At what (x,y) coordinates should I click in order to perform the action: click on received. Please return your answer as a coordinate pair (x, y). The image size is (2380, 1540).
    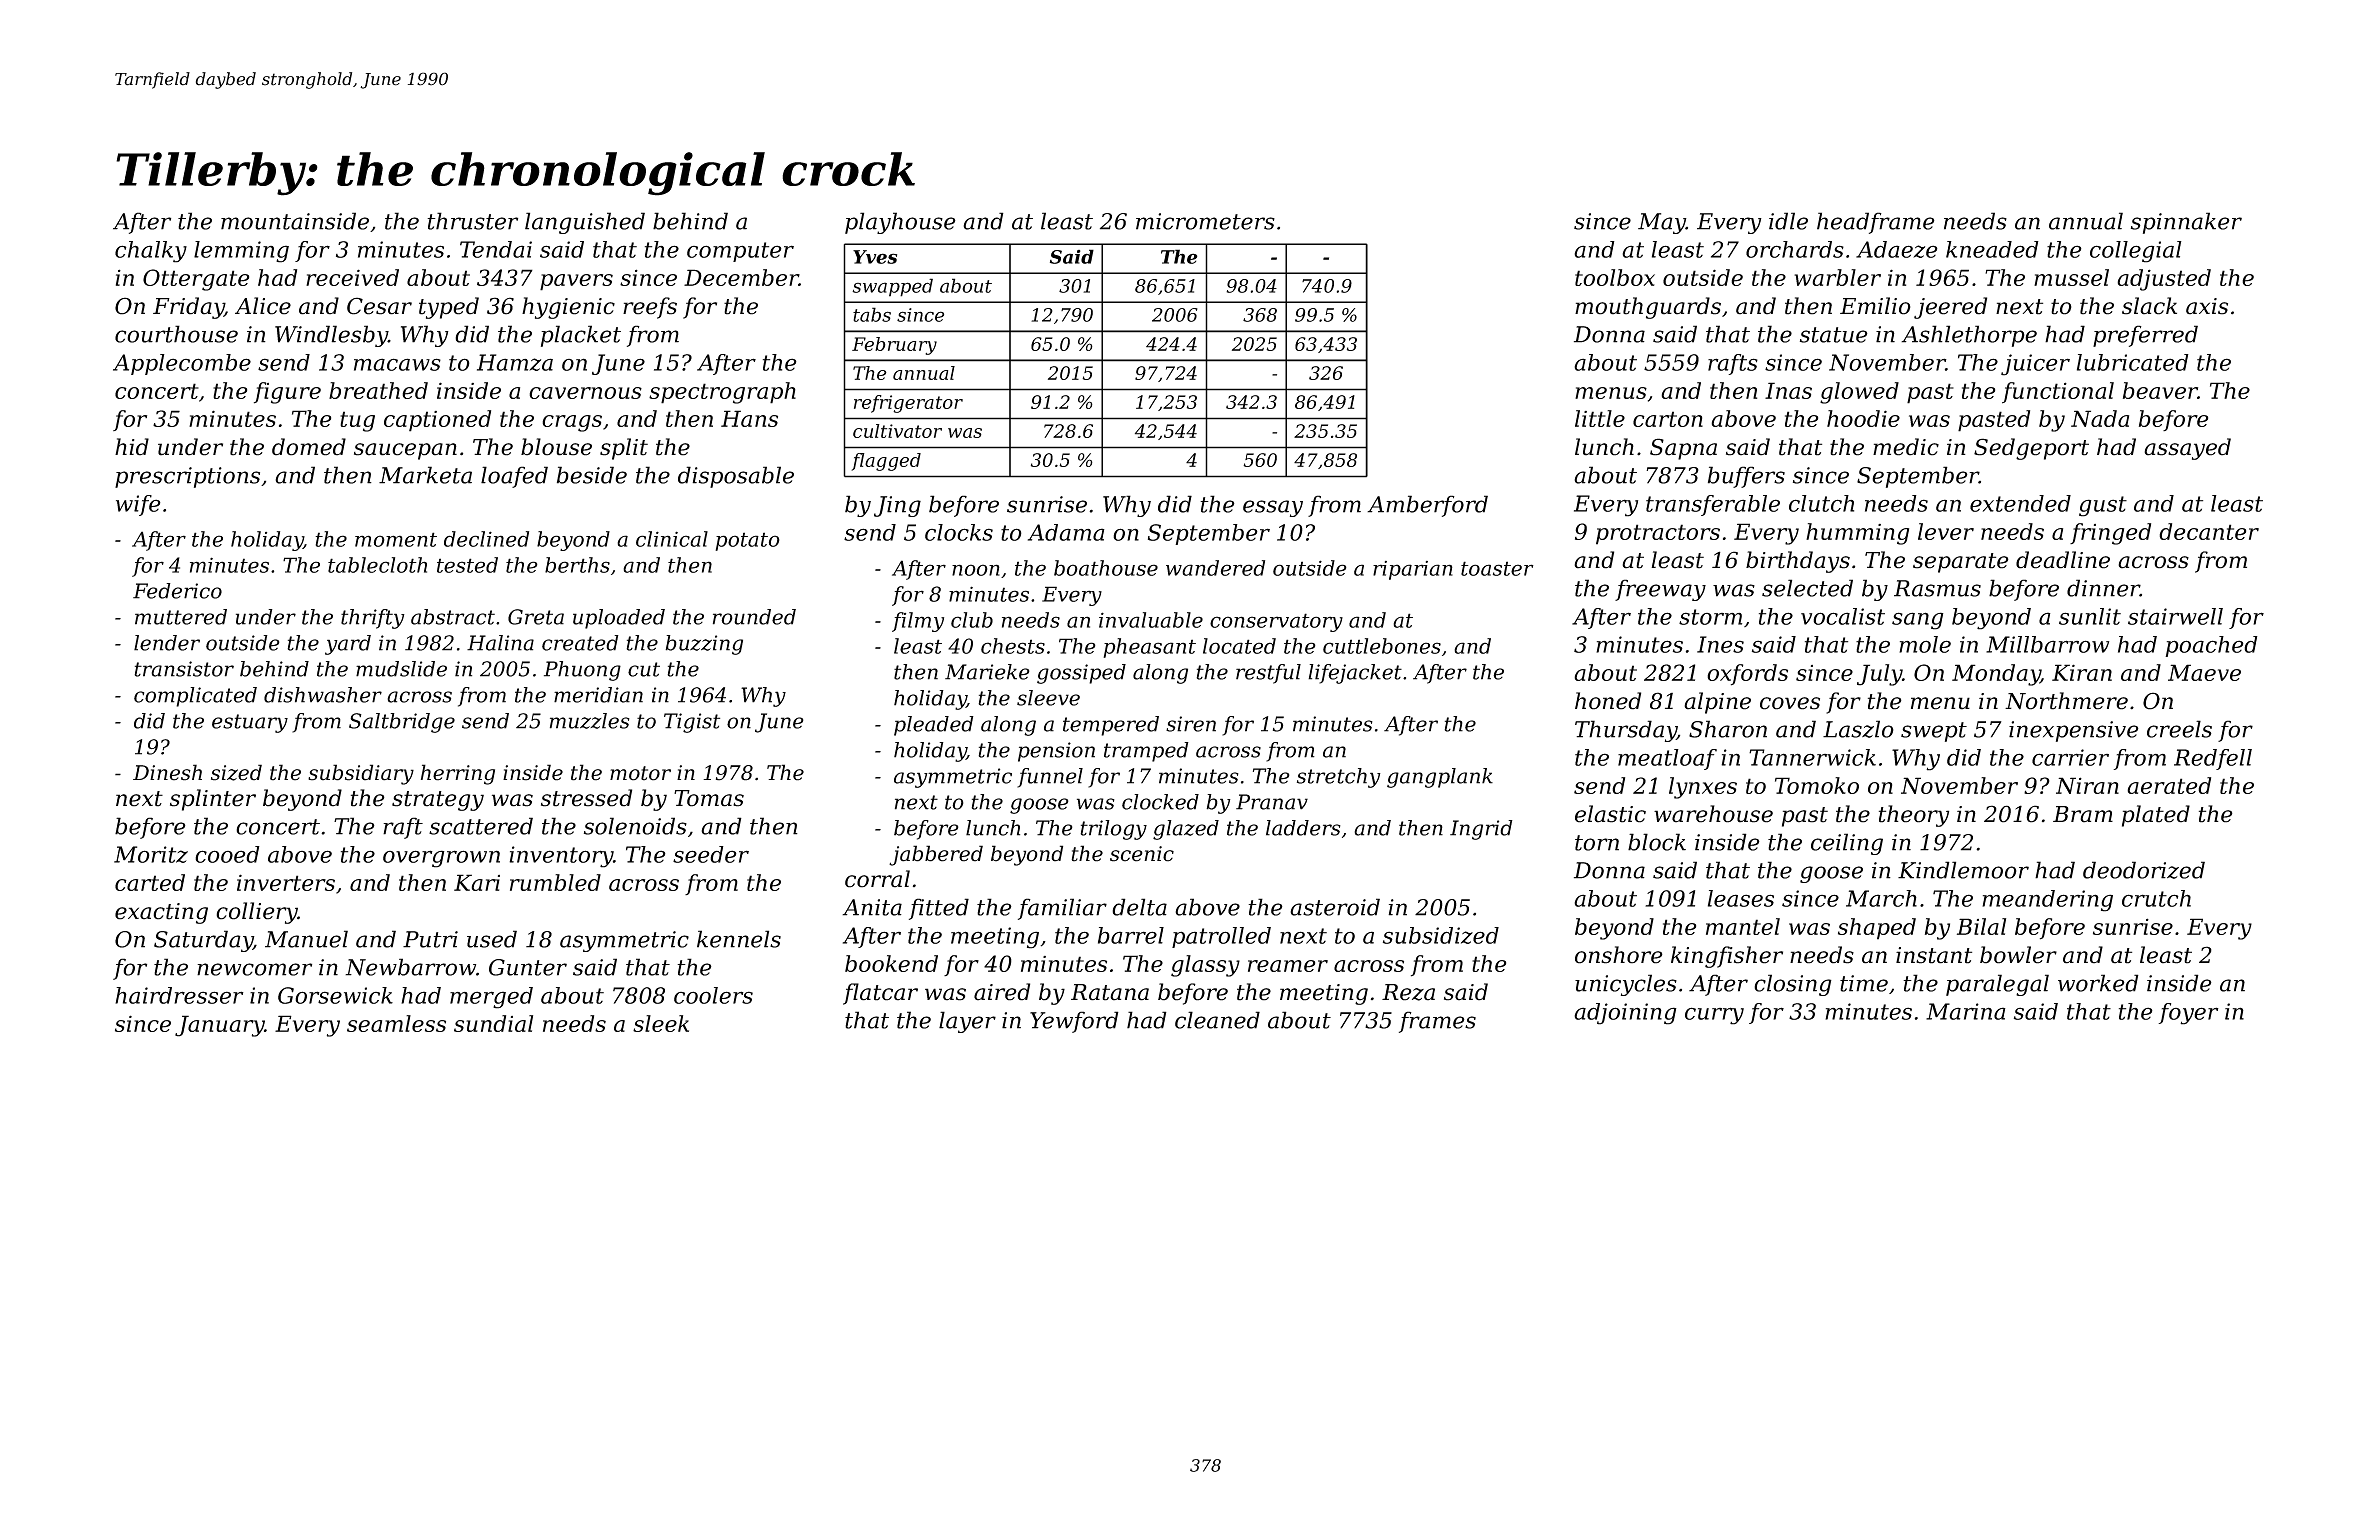
    Looking at the image, I should click on (352, 277).
